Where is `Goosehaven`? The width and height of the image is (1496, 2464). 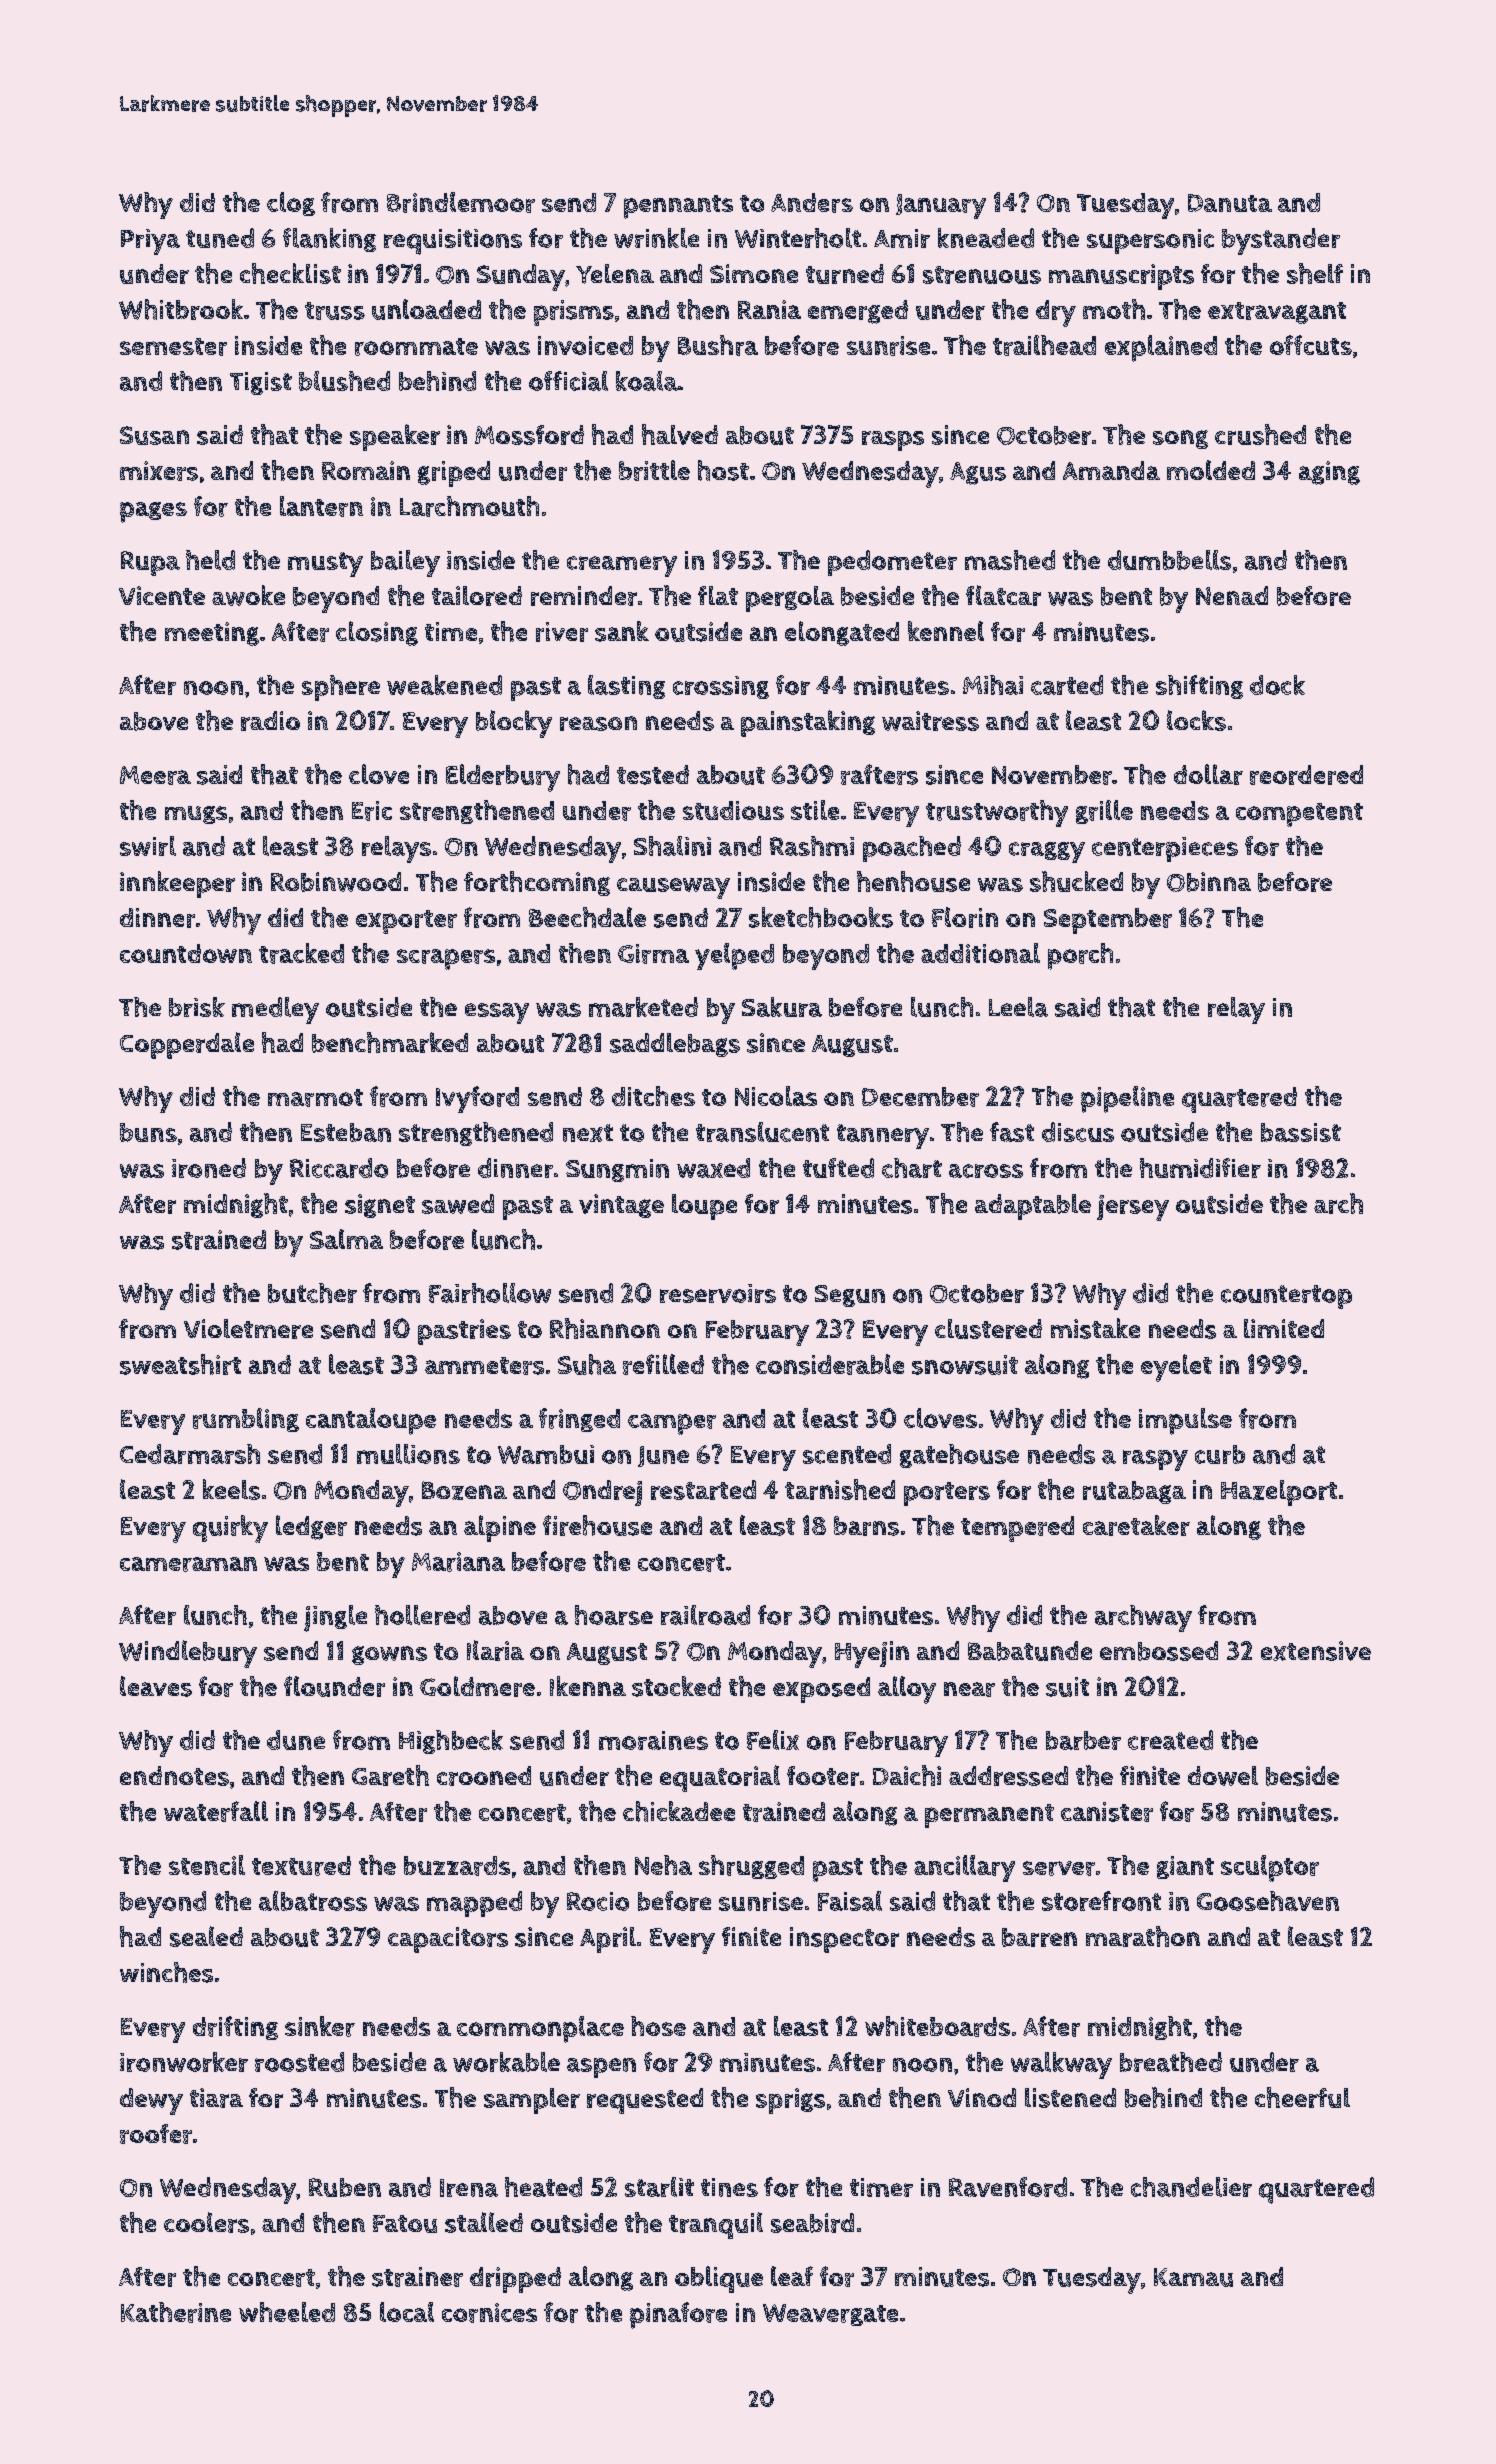 Goosehaven is located at coordinates (1268, 1901).
